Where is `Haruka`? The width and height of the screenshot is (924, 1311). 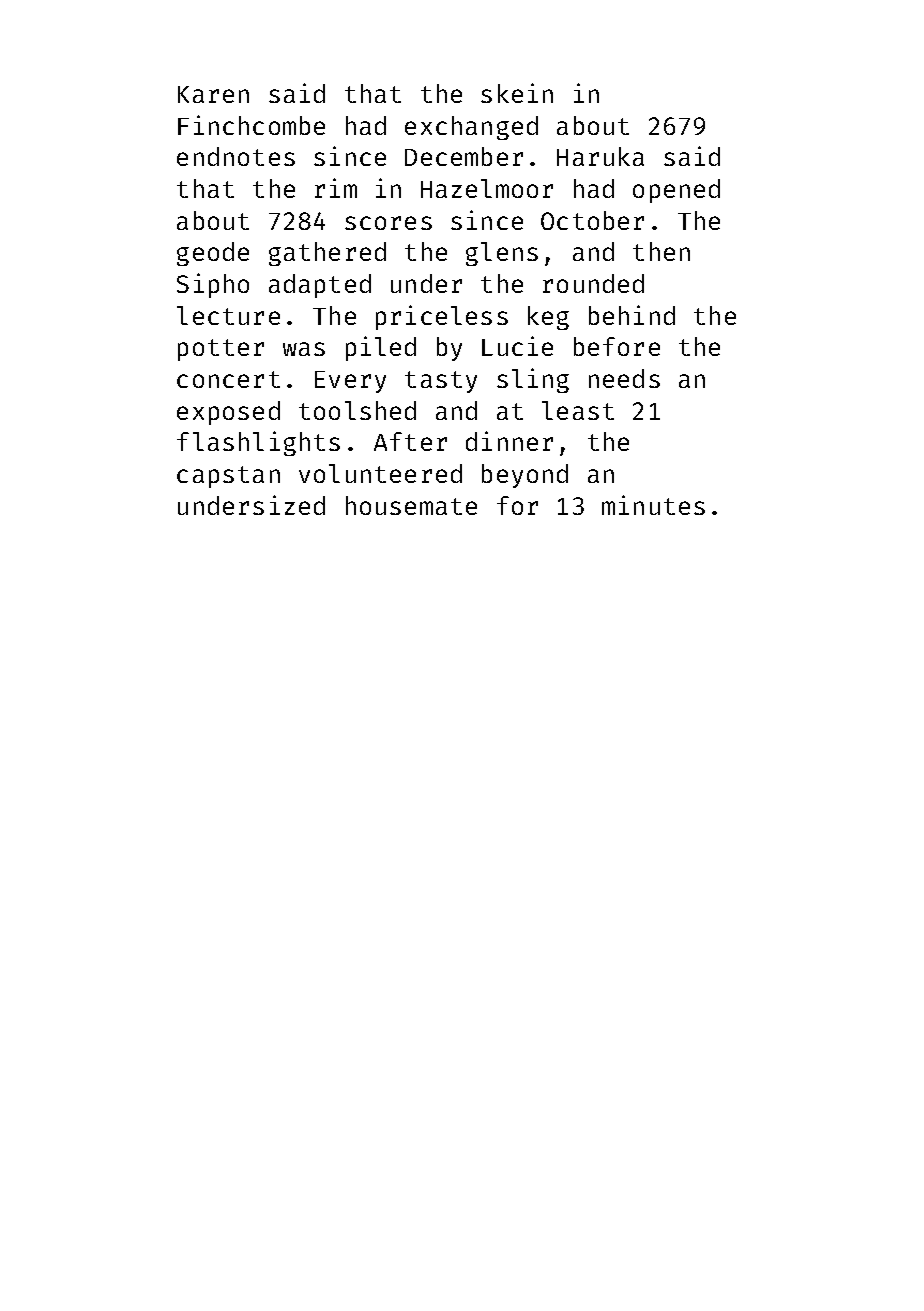 Haruka is located at coordinates (600, 156).
